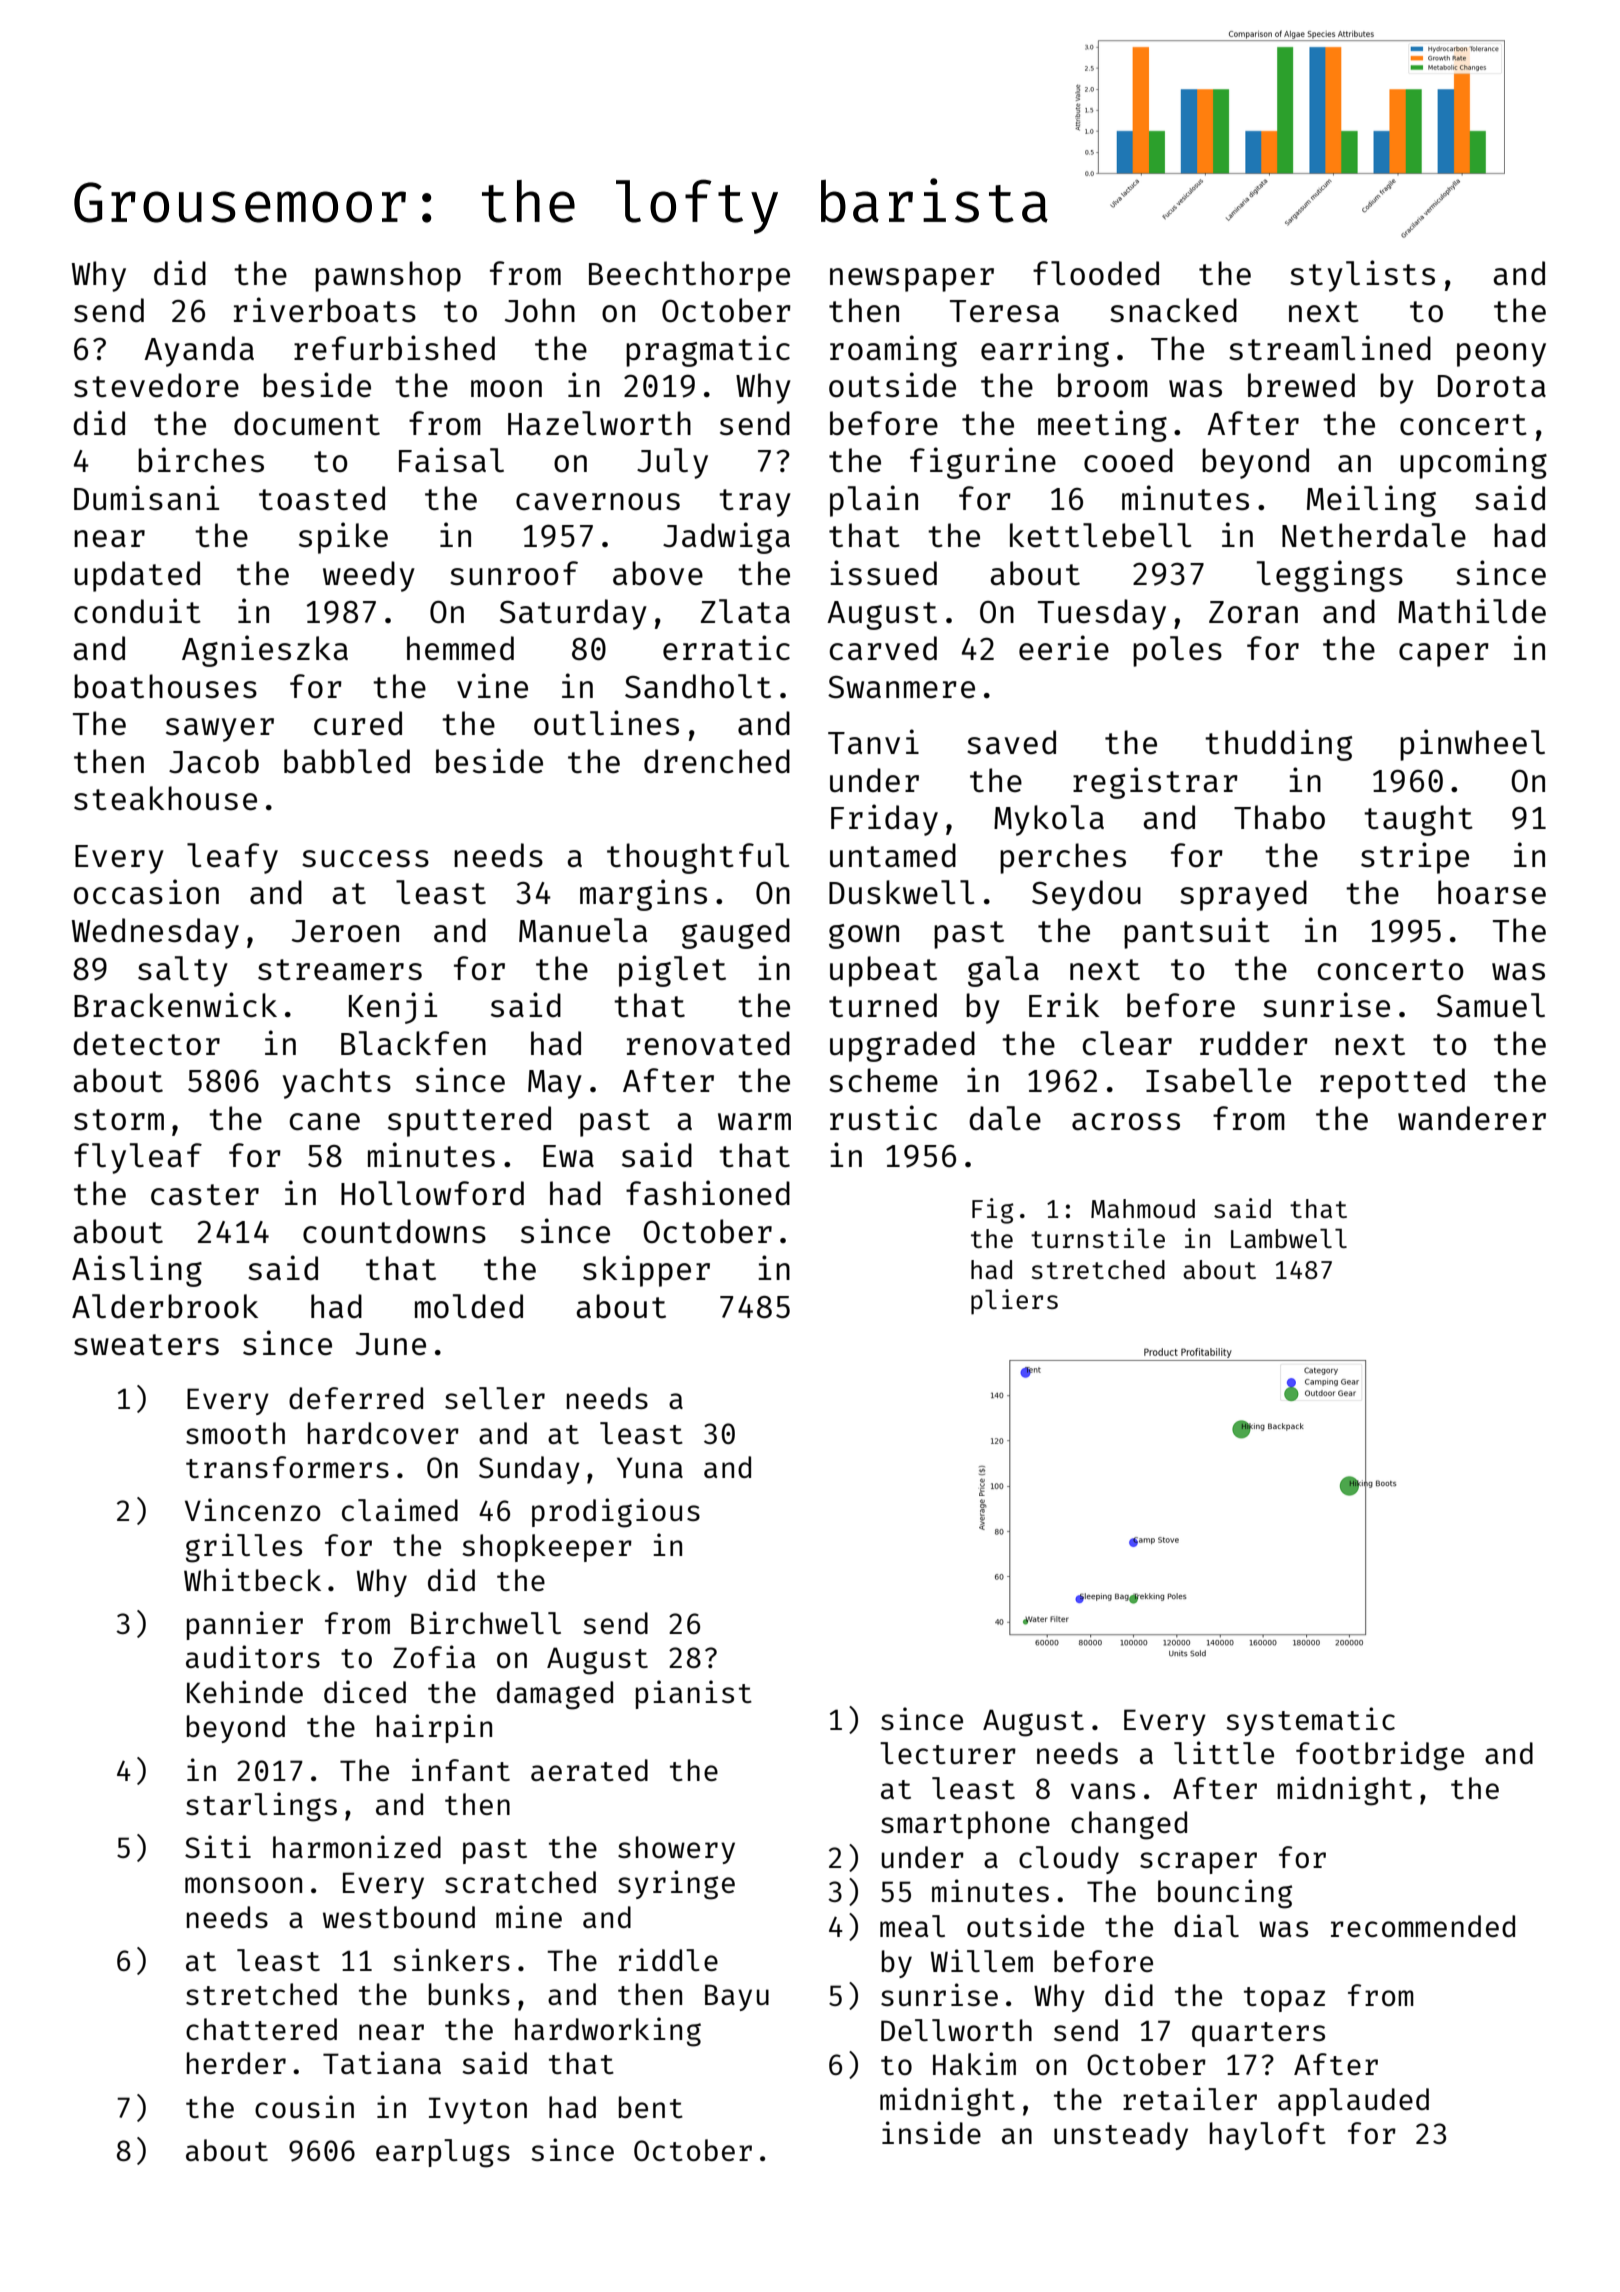  I want to click on piglet, so click(672, 971).
